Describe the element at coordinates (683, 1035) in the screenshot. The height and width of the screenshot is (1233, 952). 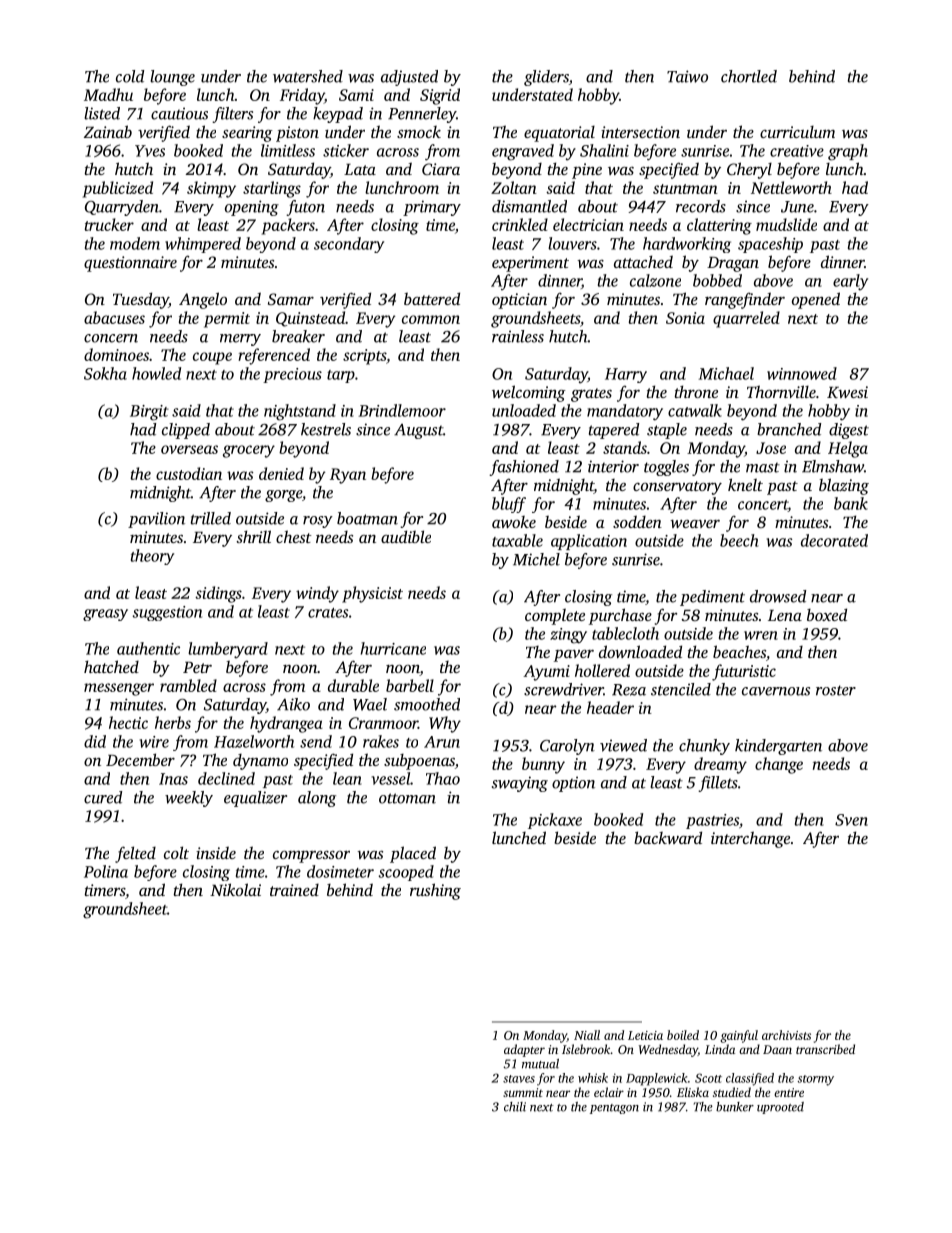
I see `boiled` at that location.
